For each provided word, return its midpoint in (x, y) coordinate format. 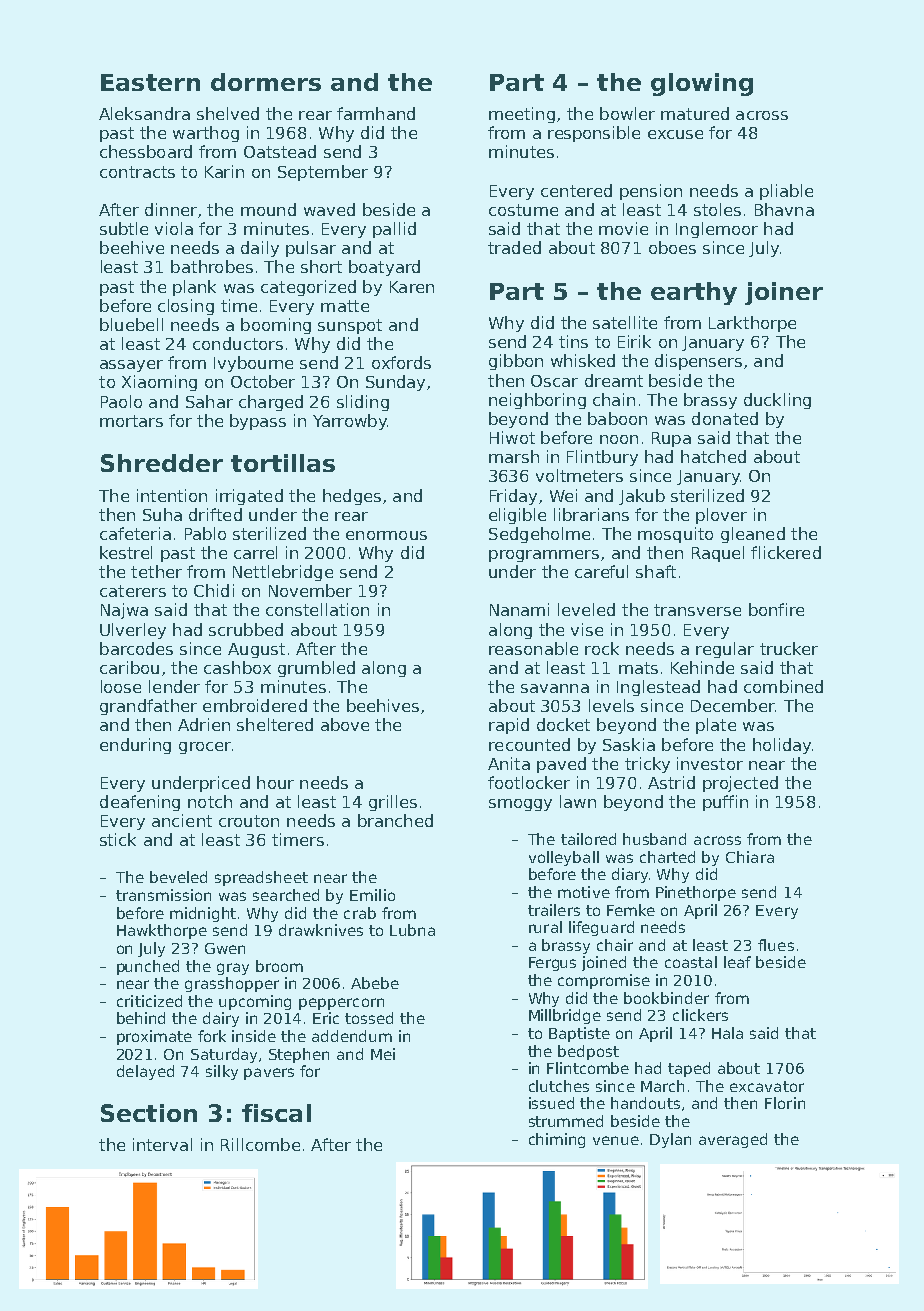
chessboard (146, 151)
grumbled (316, 669)
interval (162, 1144)
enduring (135, 746)
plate (716, 726)
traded (514, 247)
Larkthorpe (752, 324)
